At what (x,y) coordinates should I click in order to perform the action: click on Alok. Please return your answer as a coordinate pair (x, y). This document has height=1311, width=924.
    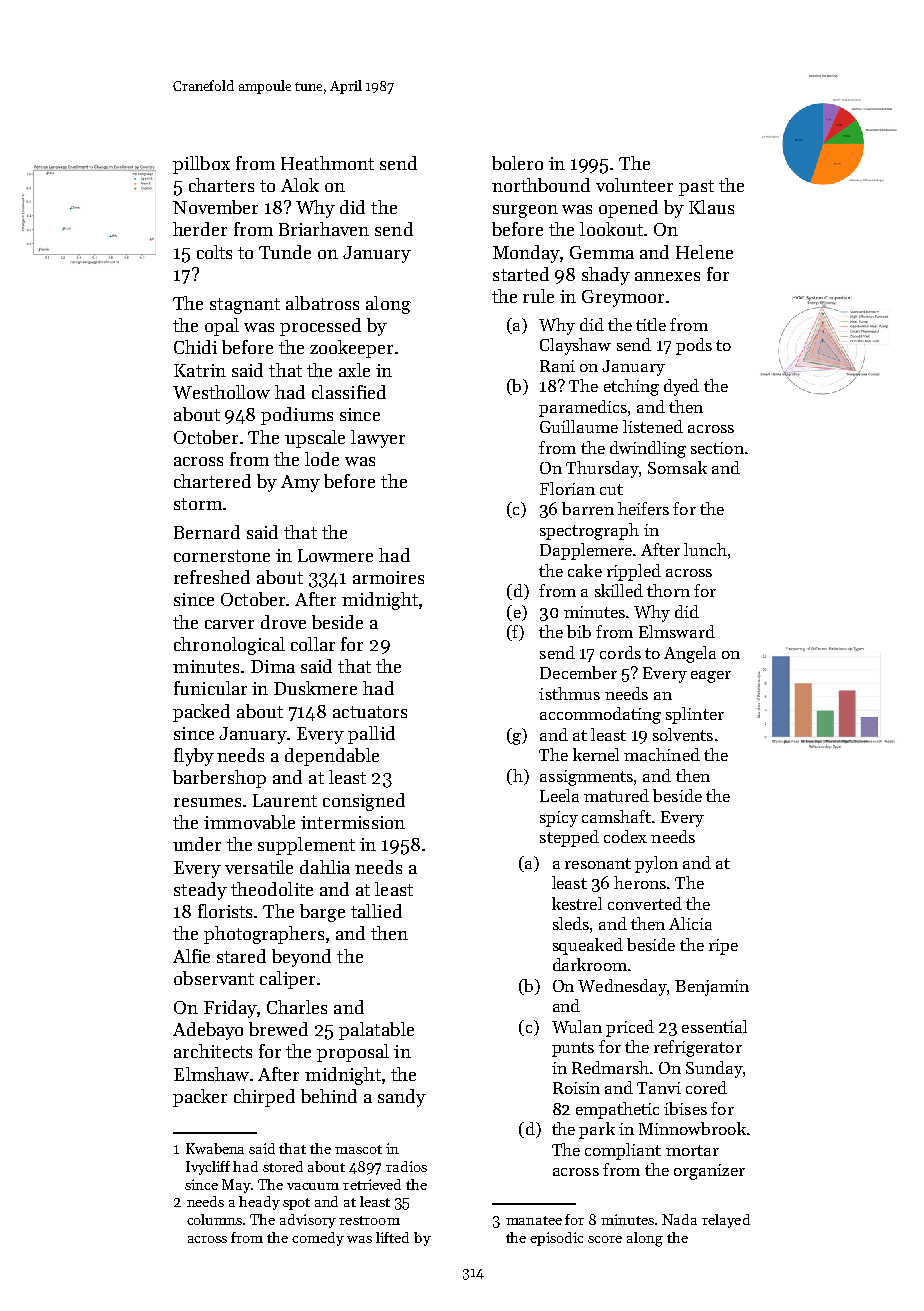
    Looking at the image, I should click on (300, 185).
